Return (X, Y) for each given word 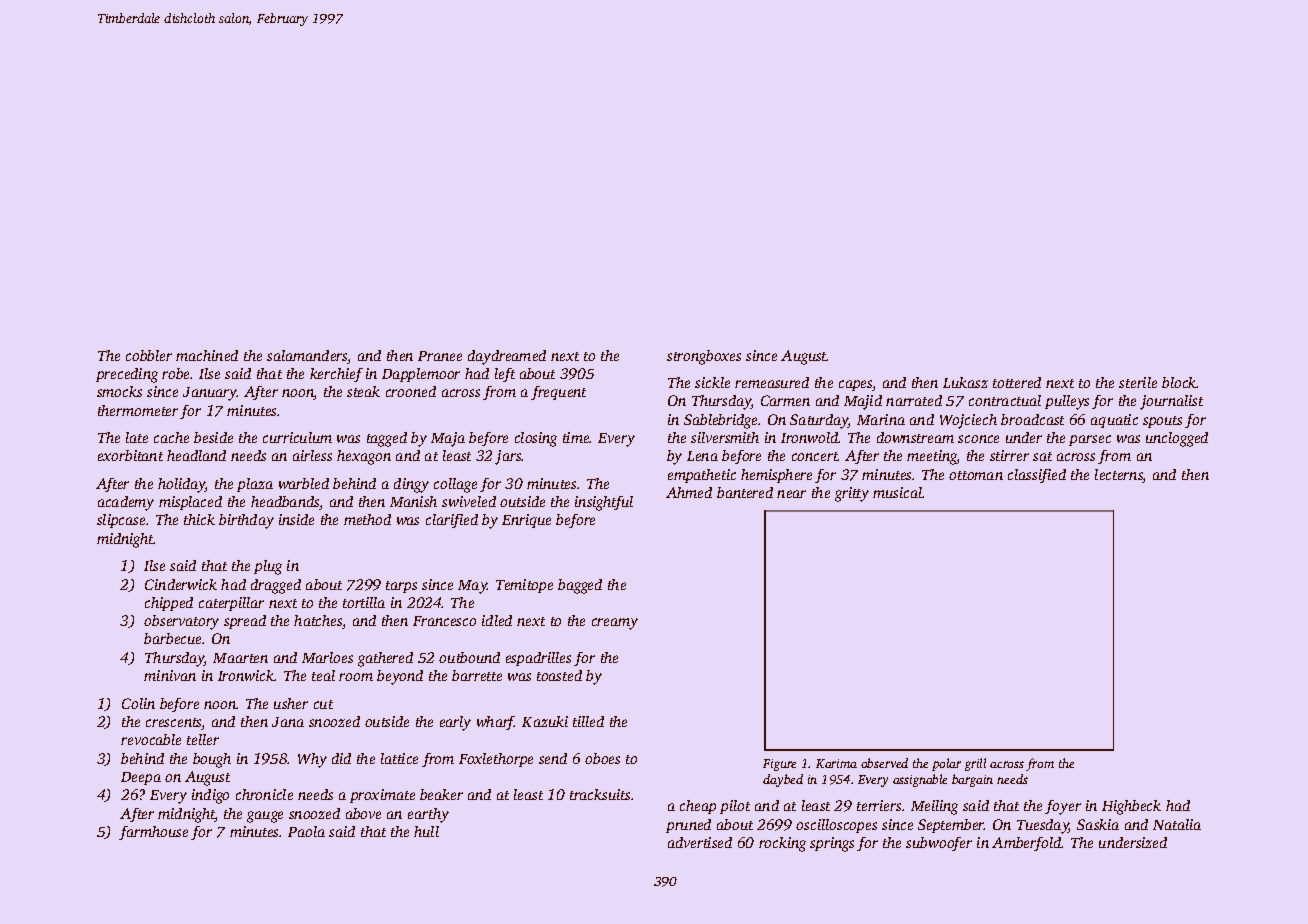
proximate (382, 796)
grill (975, 764)
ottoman (976, 475)
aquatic (1114, 421)
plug (268, 567)
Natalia (1177, 824)
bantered (745, 492)
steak (363, 391)
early (455, 723)
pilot (735, 807)
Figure (779, 765)
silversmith (725, 437)
